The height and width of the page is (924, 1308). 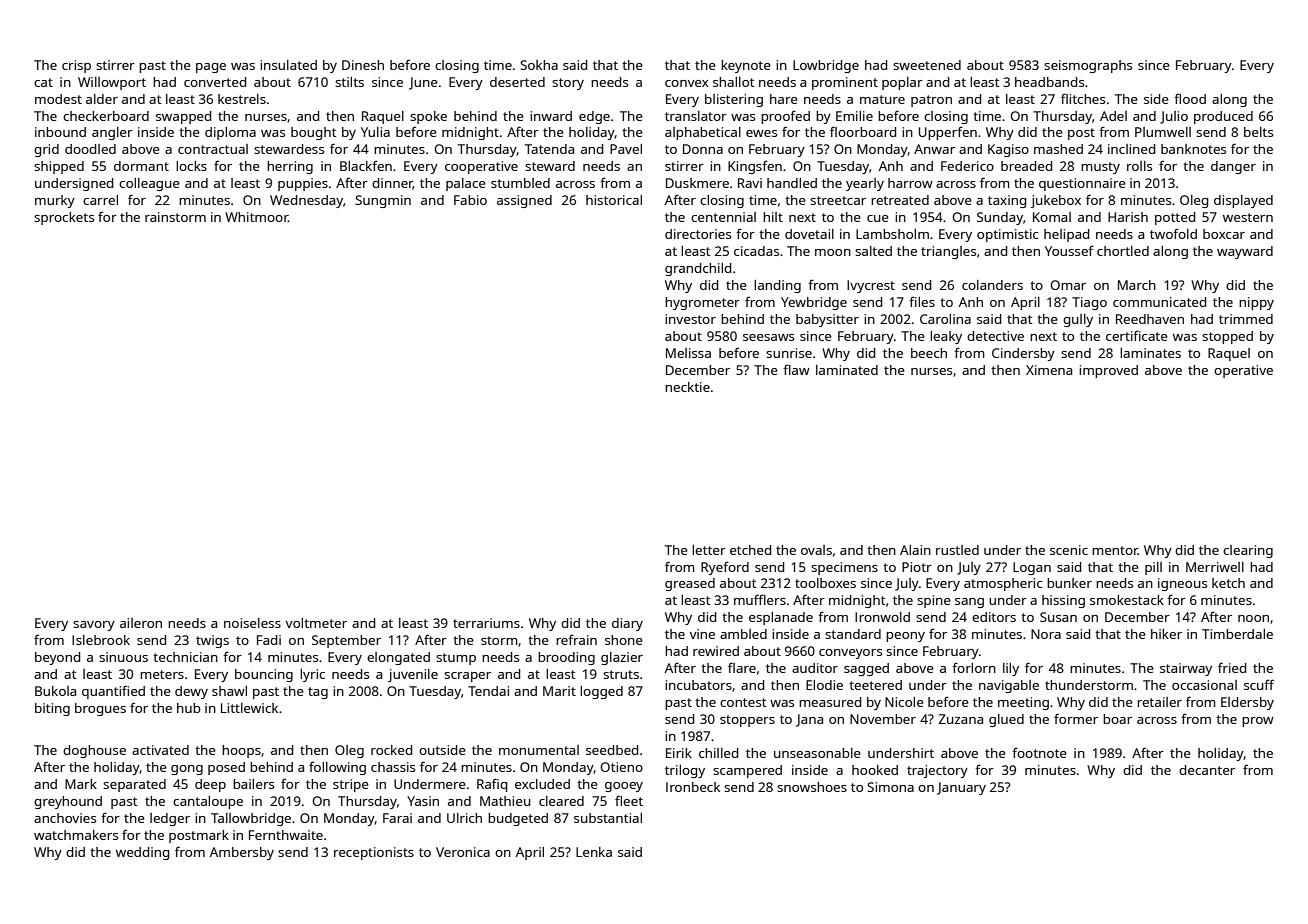 What do you see at coordinates (64, 218) in the page?
I see `sprockets` at bounding box center [64, 218].
